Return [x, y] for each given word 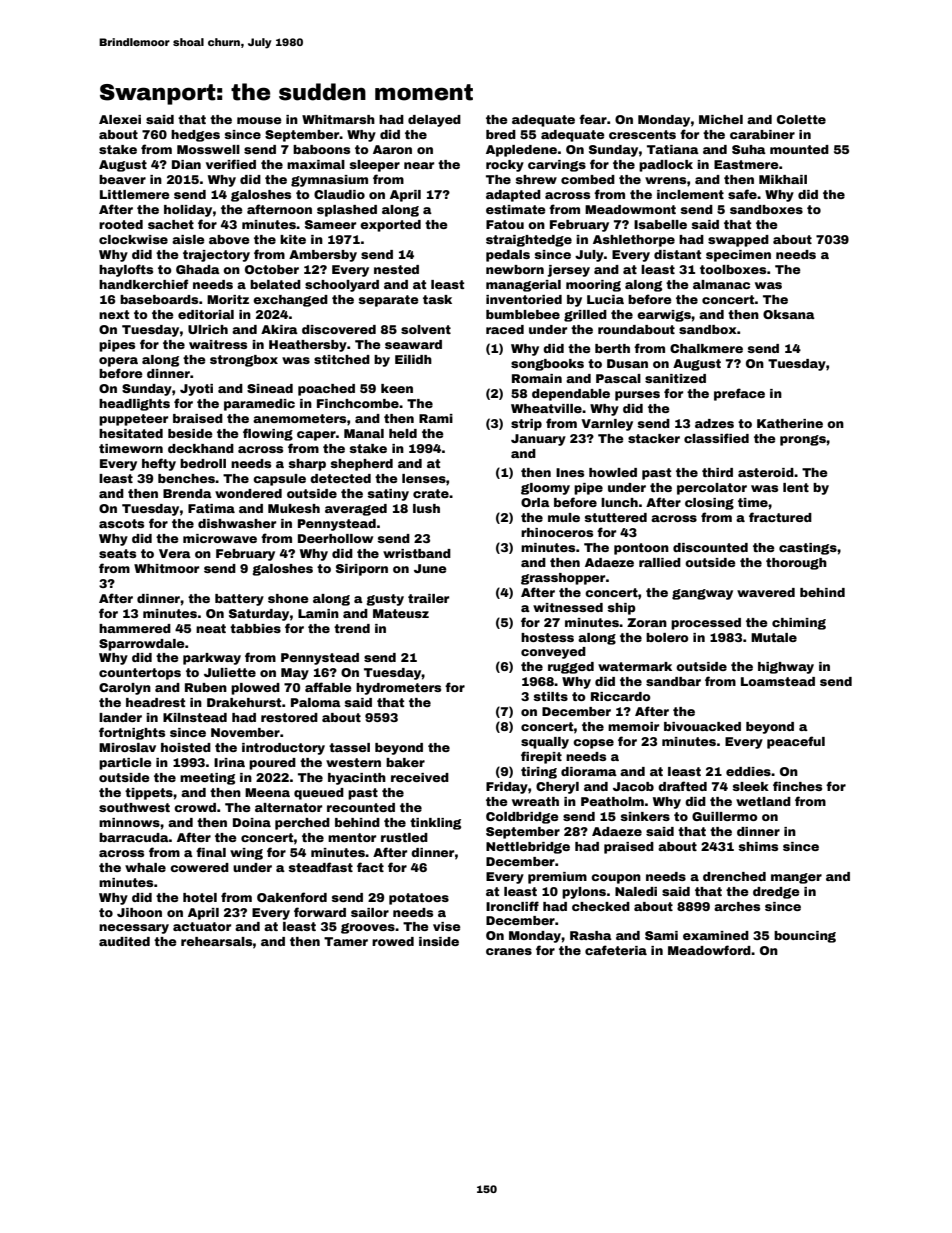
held [403, 433]
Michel [721, 119]
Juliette [230, 672]
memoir [633, 726]
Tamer [346, 941]
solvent [426, 329]
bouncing [805, 937]
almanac [721, 284]
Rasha [591, 935]
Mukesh [294, 508]
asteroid [766, 472]
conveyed [553, 653]
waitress [218, 344]
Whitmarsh [338, 119]
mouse [259, 120]
